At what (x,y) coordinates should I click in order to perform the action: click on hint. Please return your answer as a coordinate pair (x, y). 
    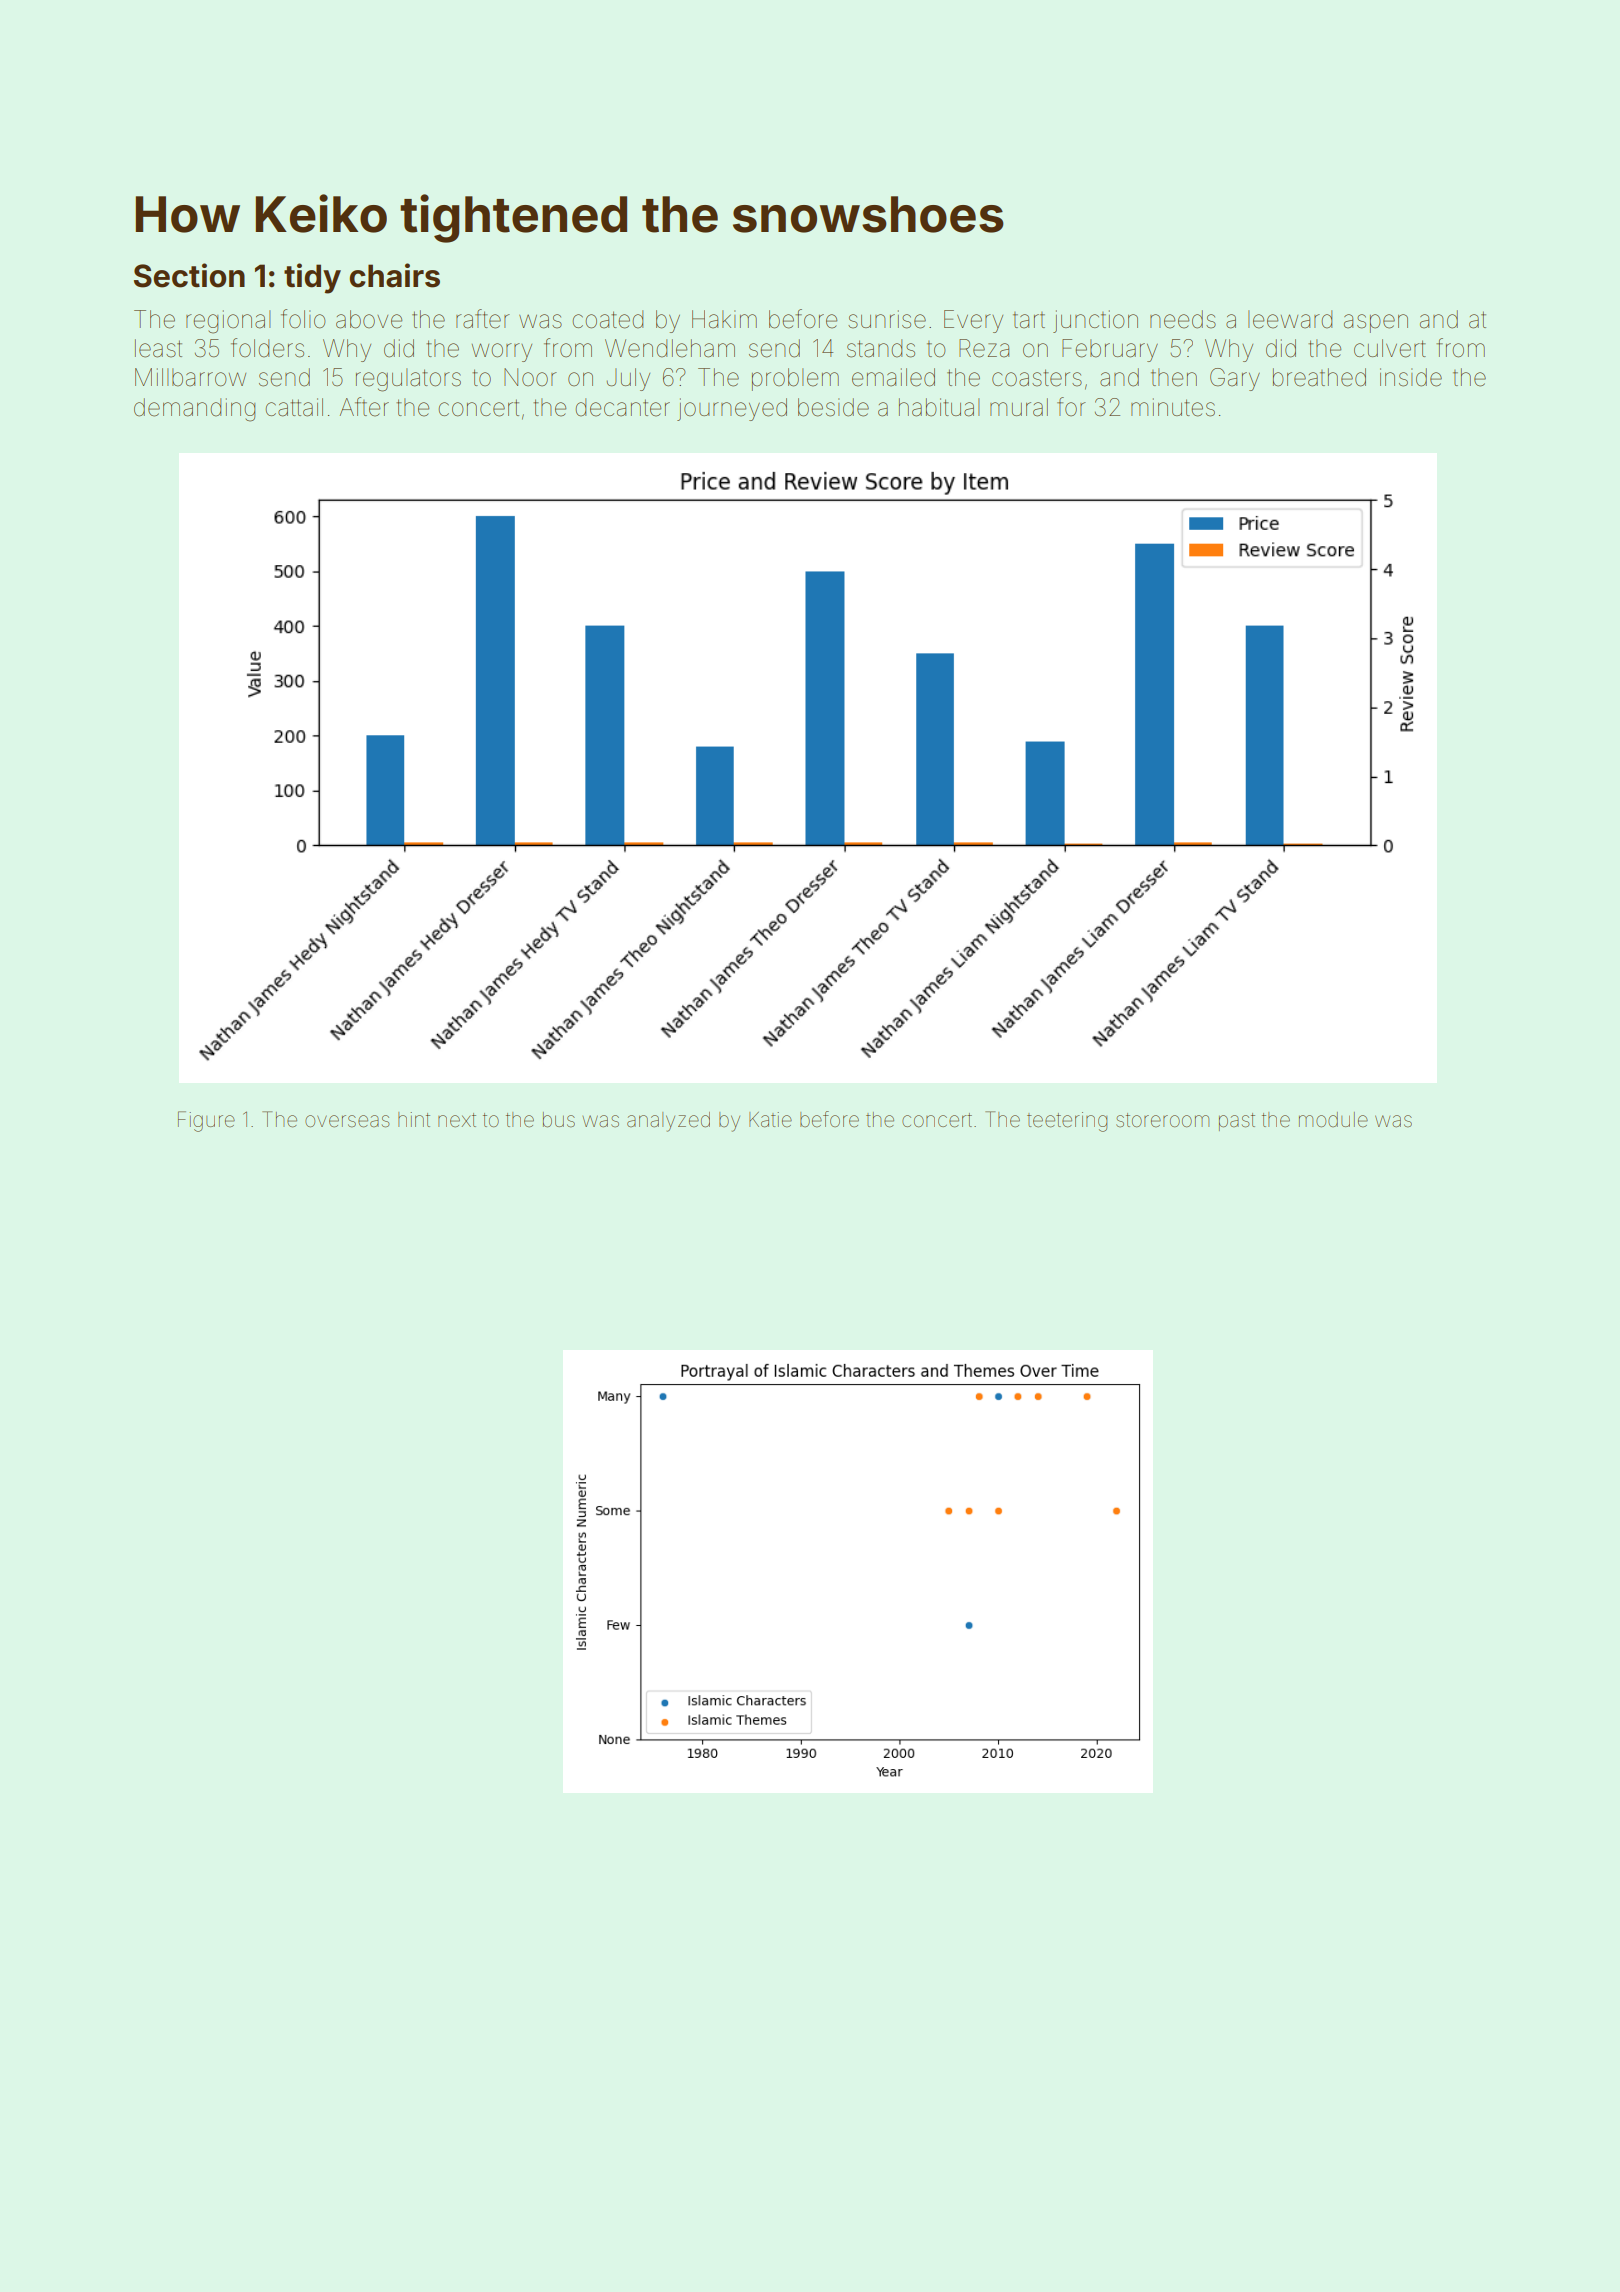
    Looking at the image, I should click on (414, 1119).
